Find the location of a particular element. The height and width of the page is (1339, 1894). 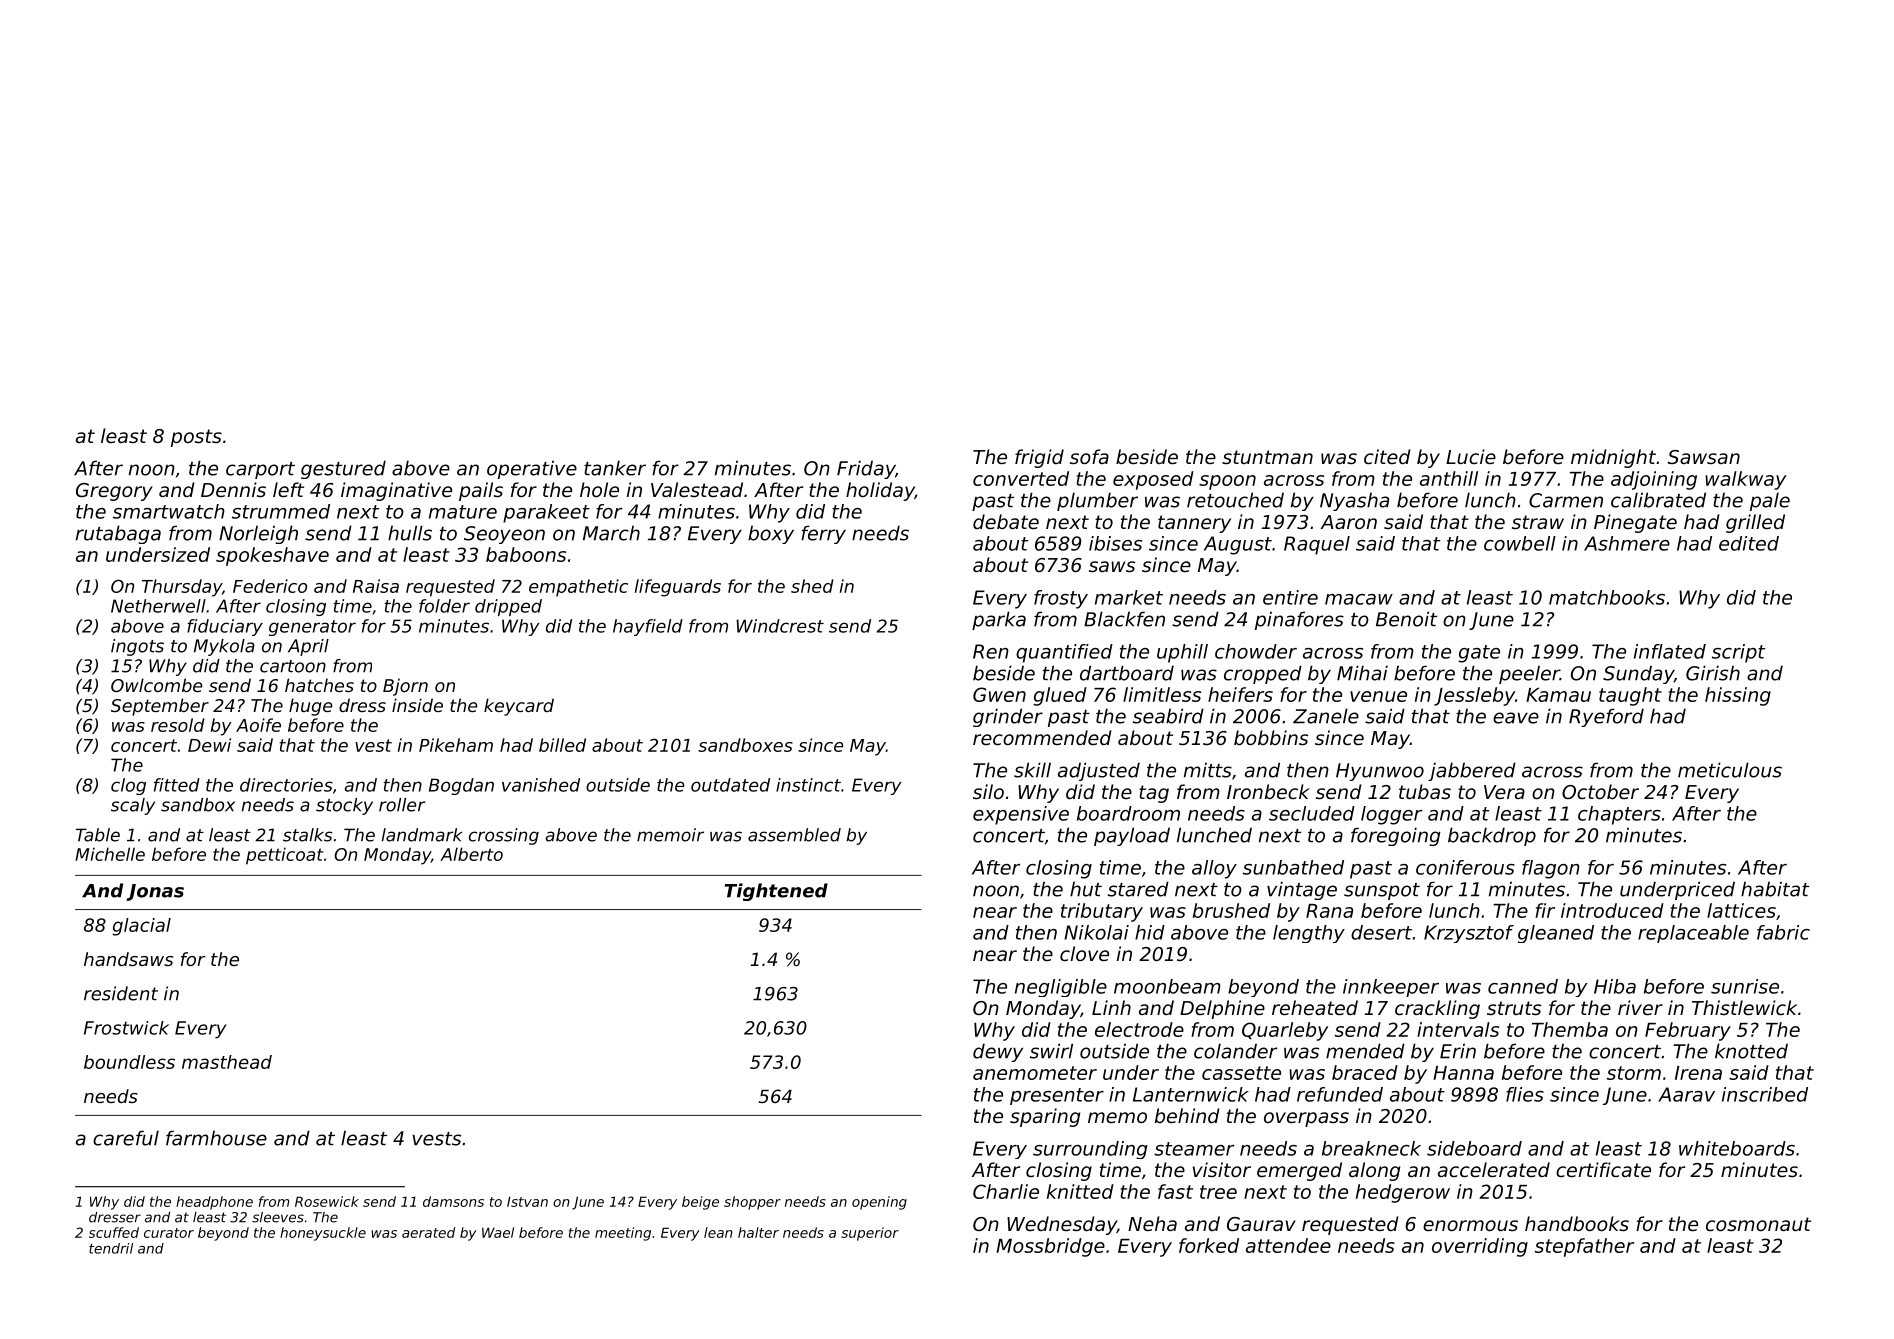

meticulous is located at coordinates (1730, 770).
